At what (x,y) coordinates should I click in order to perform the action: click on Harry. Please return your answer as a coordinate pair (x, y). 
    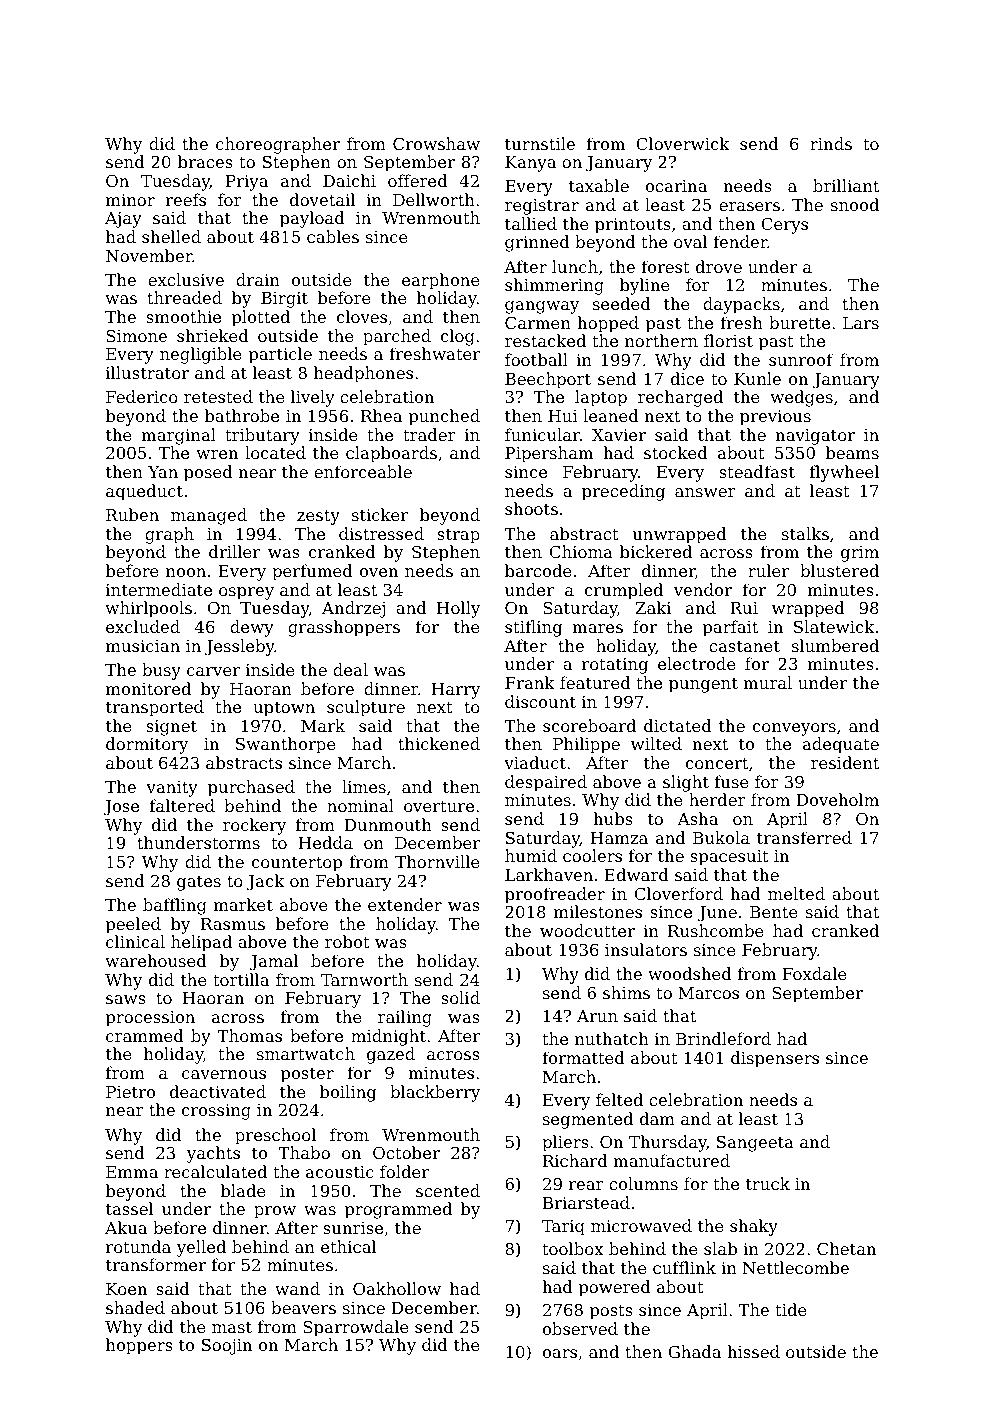
    Looking at the image, I should click on (455, 691).
